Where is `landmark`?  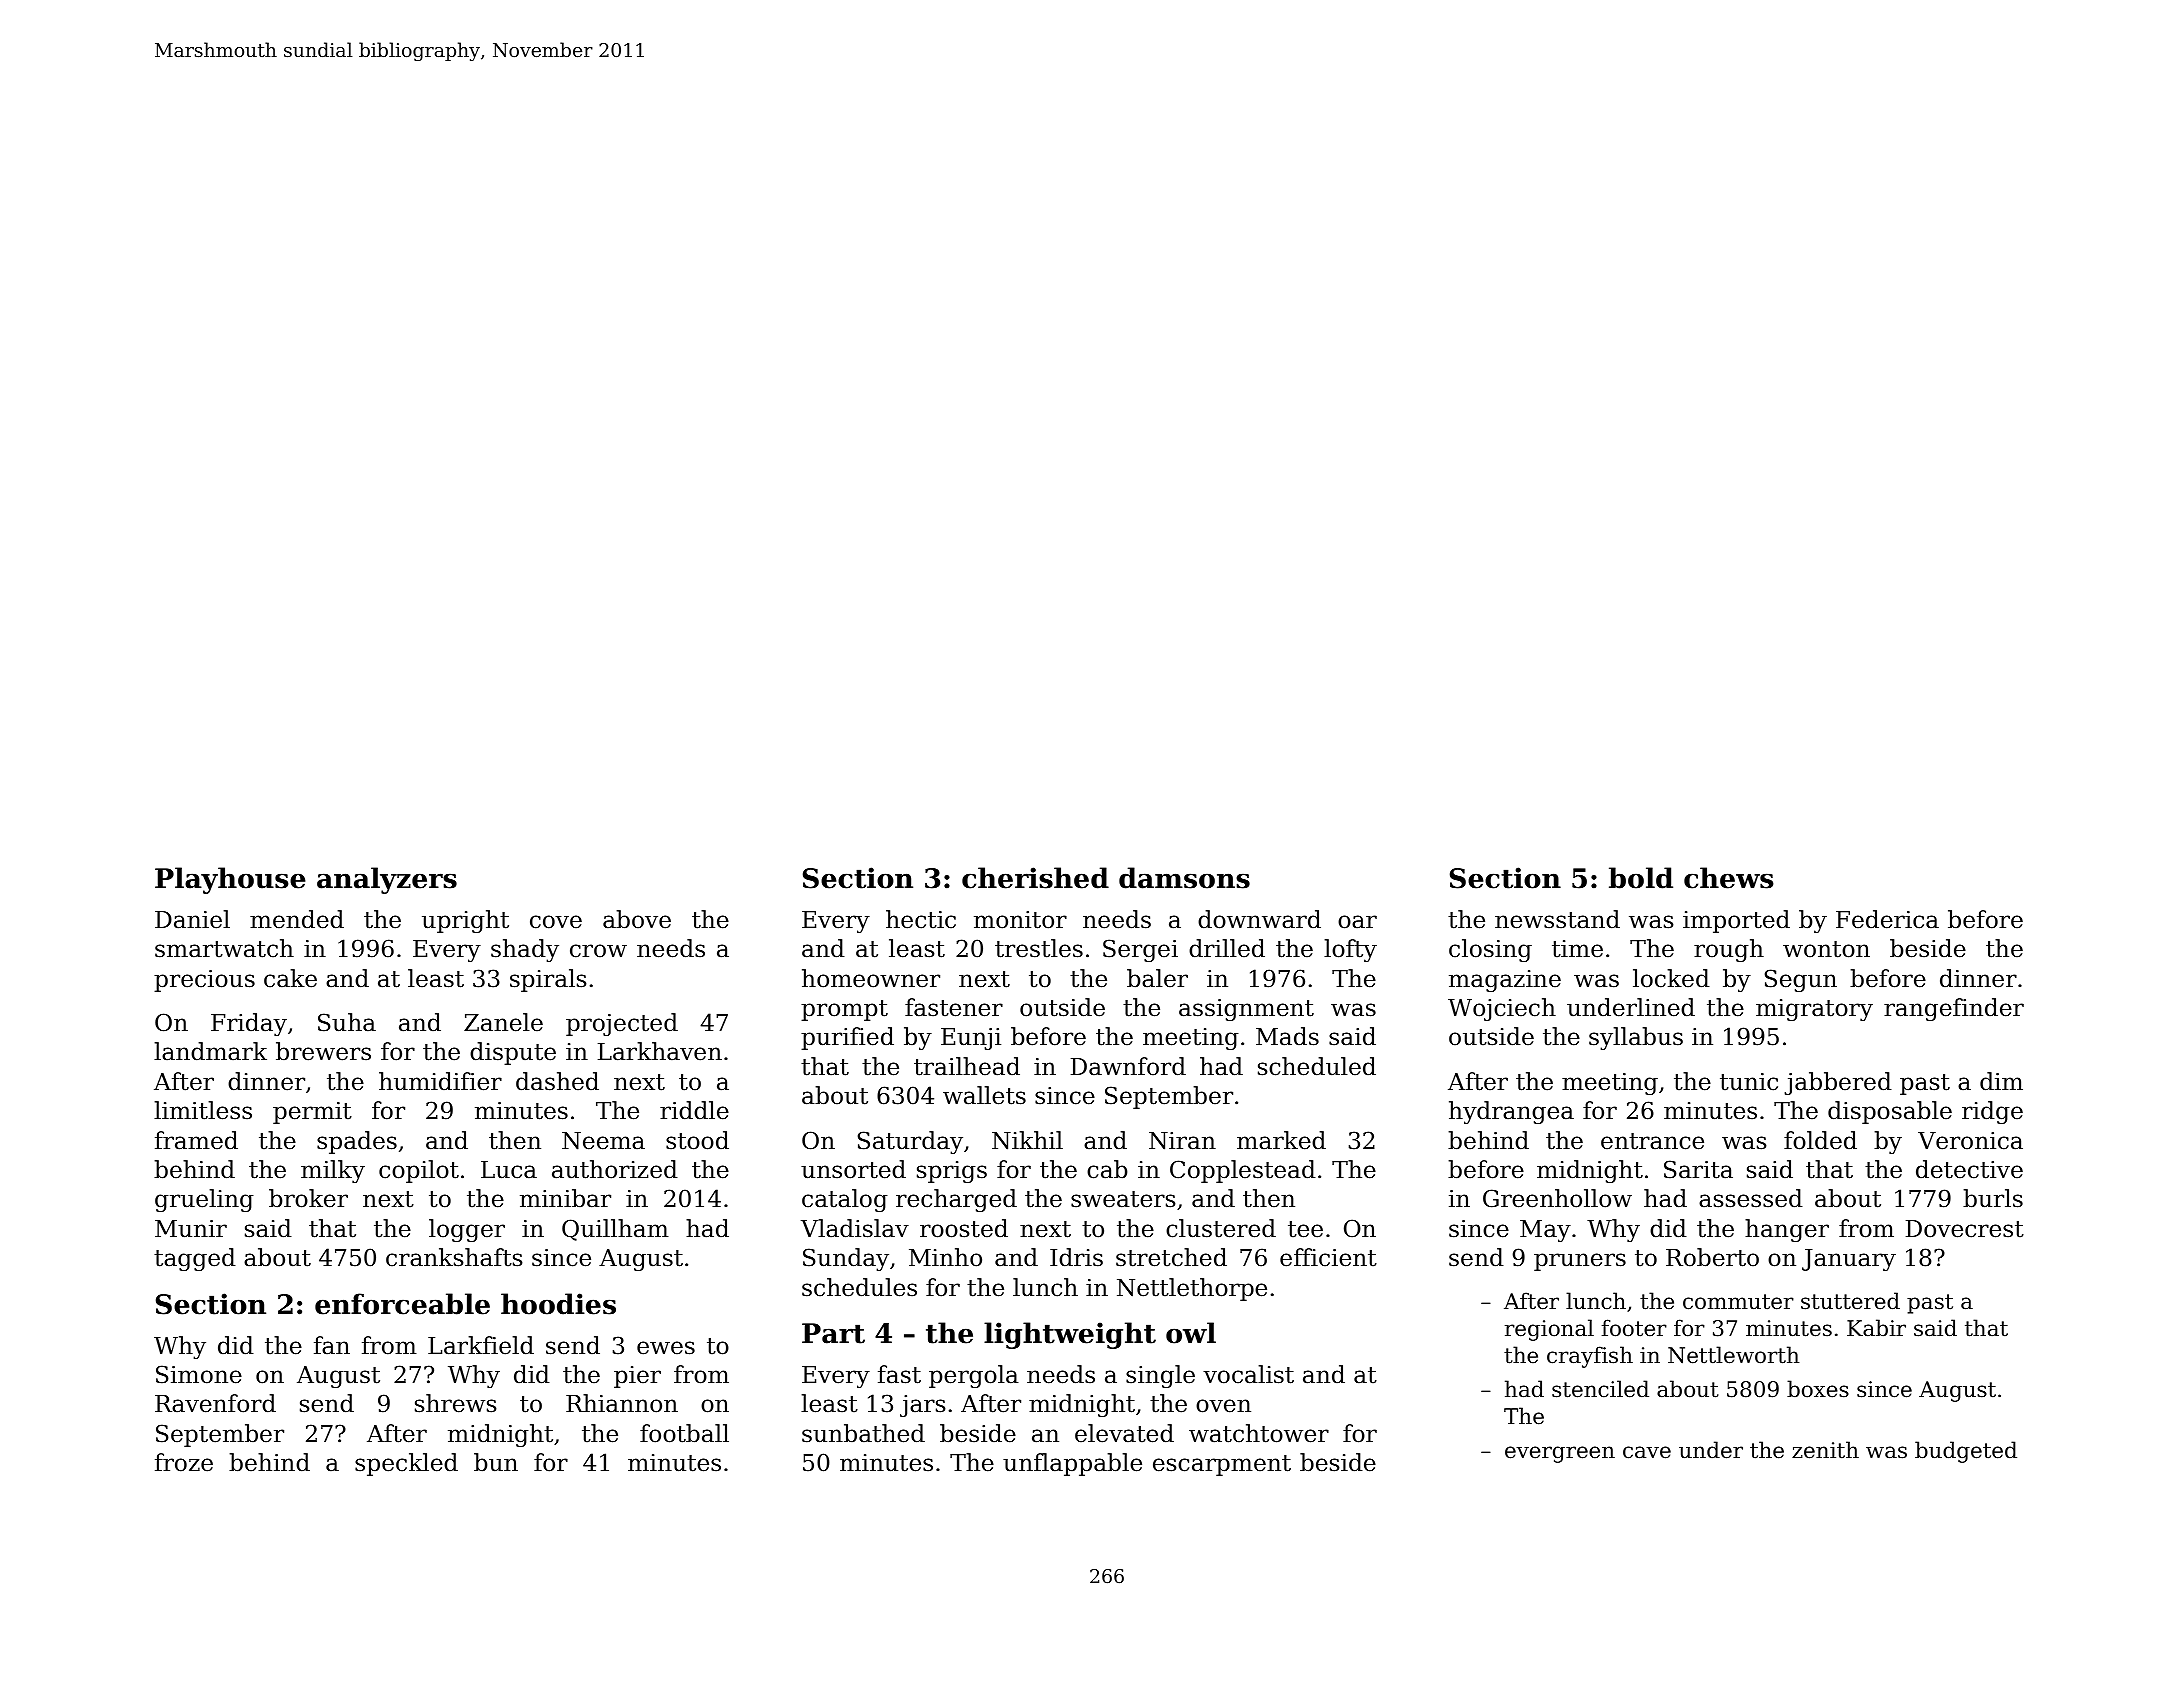 landmark is located at coordinates (210, 1051).
